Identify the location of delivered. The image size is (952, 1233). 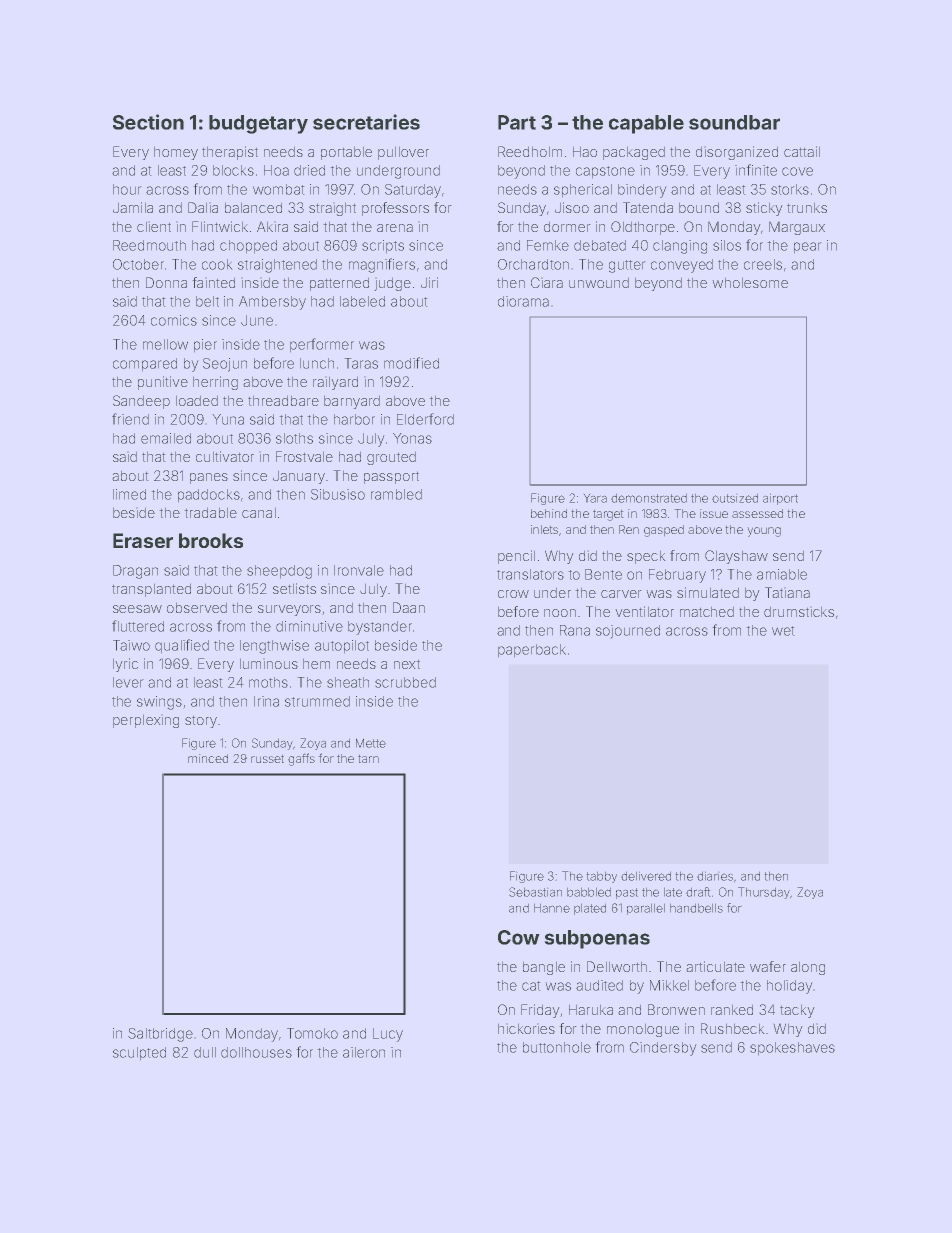
(646, 876).
